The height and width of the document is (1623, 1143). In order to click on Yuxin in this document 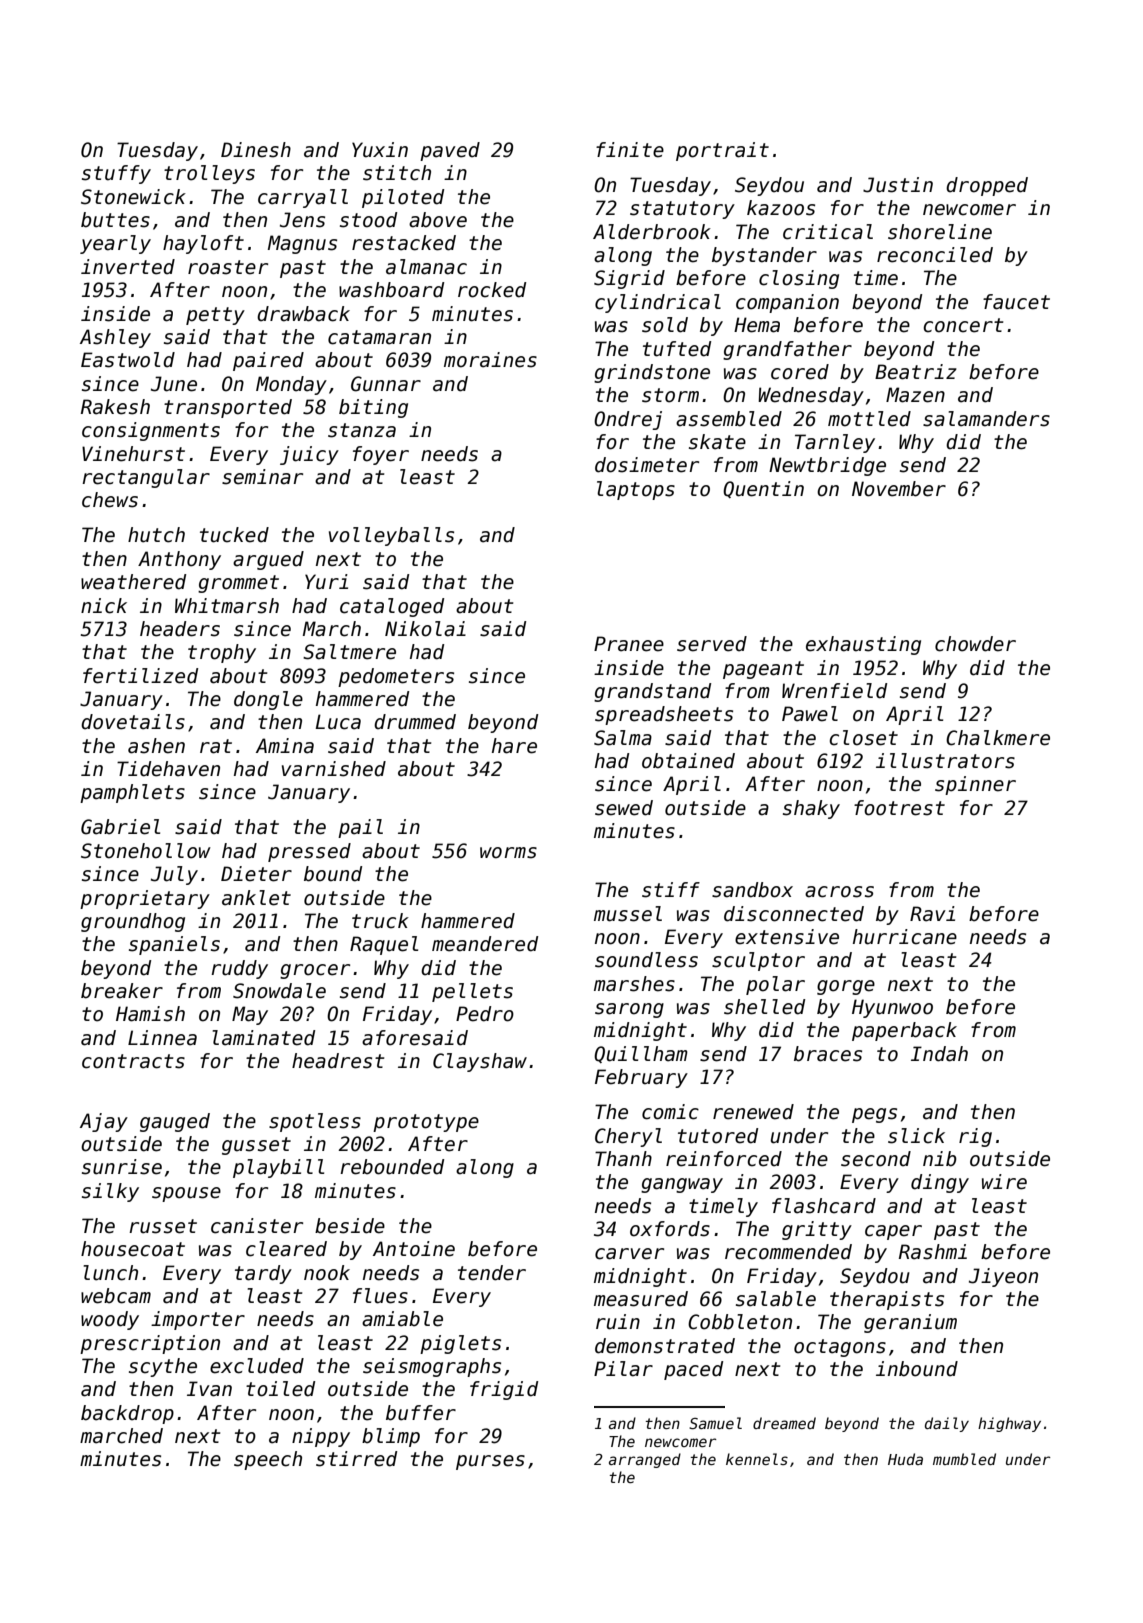, I will do `click(380, 150)`.
